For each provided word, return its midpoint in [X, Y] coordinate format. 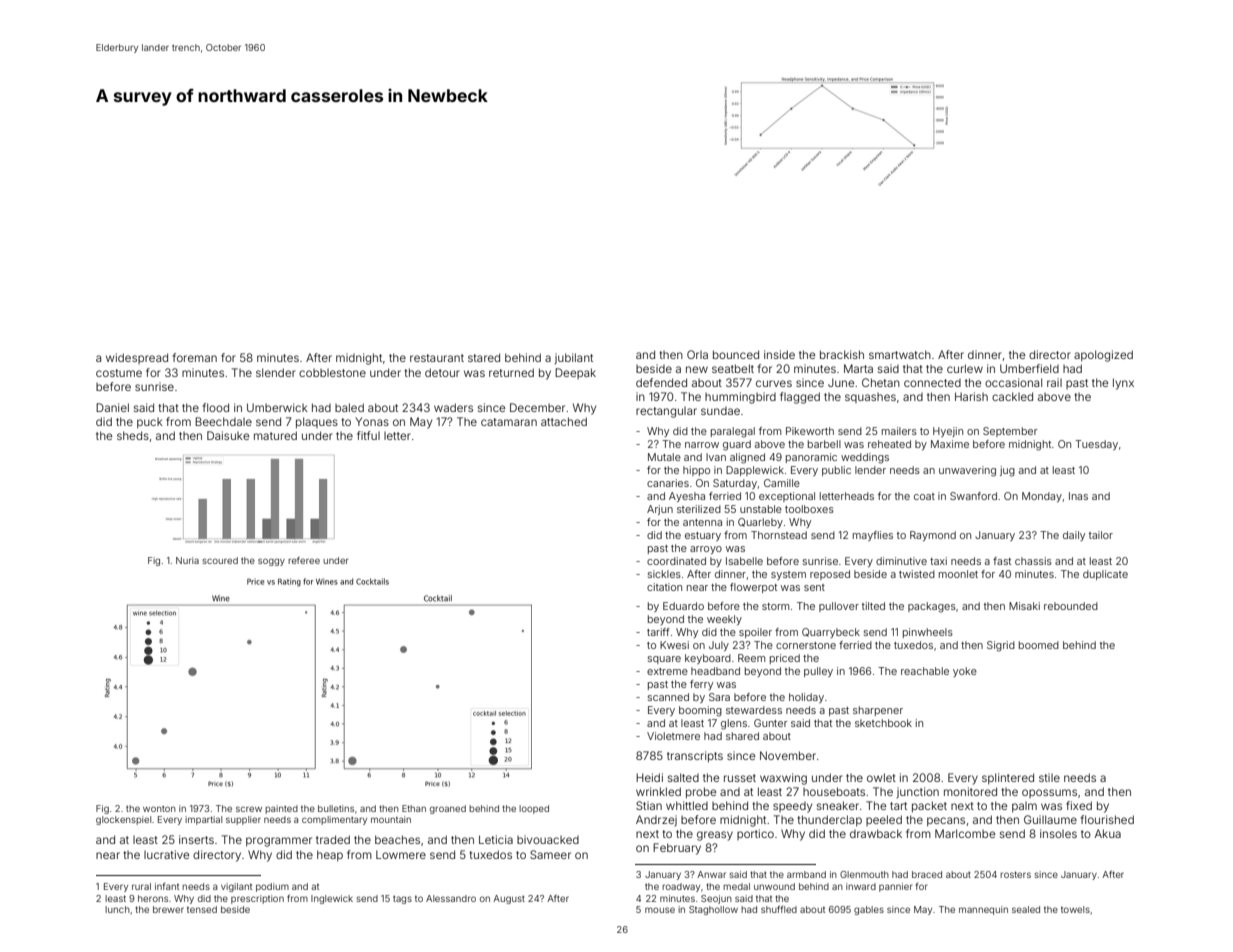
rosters [1015, 874]
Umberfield [1029, 368]
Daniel [112, 407]
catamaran [509, 422]
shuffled [779, 909]
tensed [202, 909]
